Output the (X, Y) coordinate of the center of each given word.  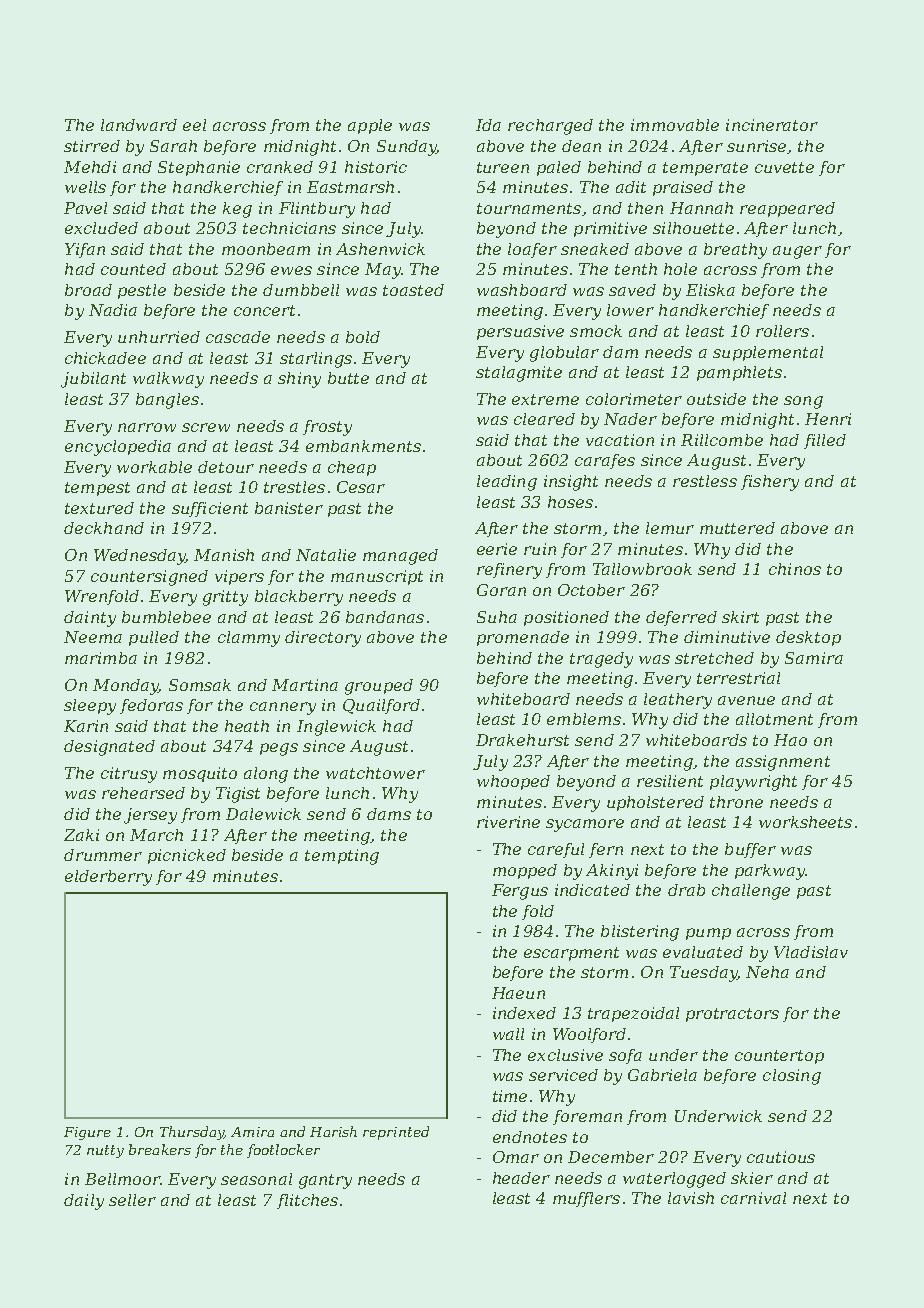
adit (631, 187)
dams (389, 814)
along (266, 775)
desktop (808, 638)
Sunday (407, 148)
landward (139, 125)
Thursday (192, 1133)
